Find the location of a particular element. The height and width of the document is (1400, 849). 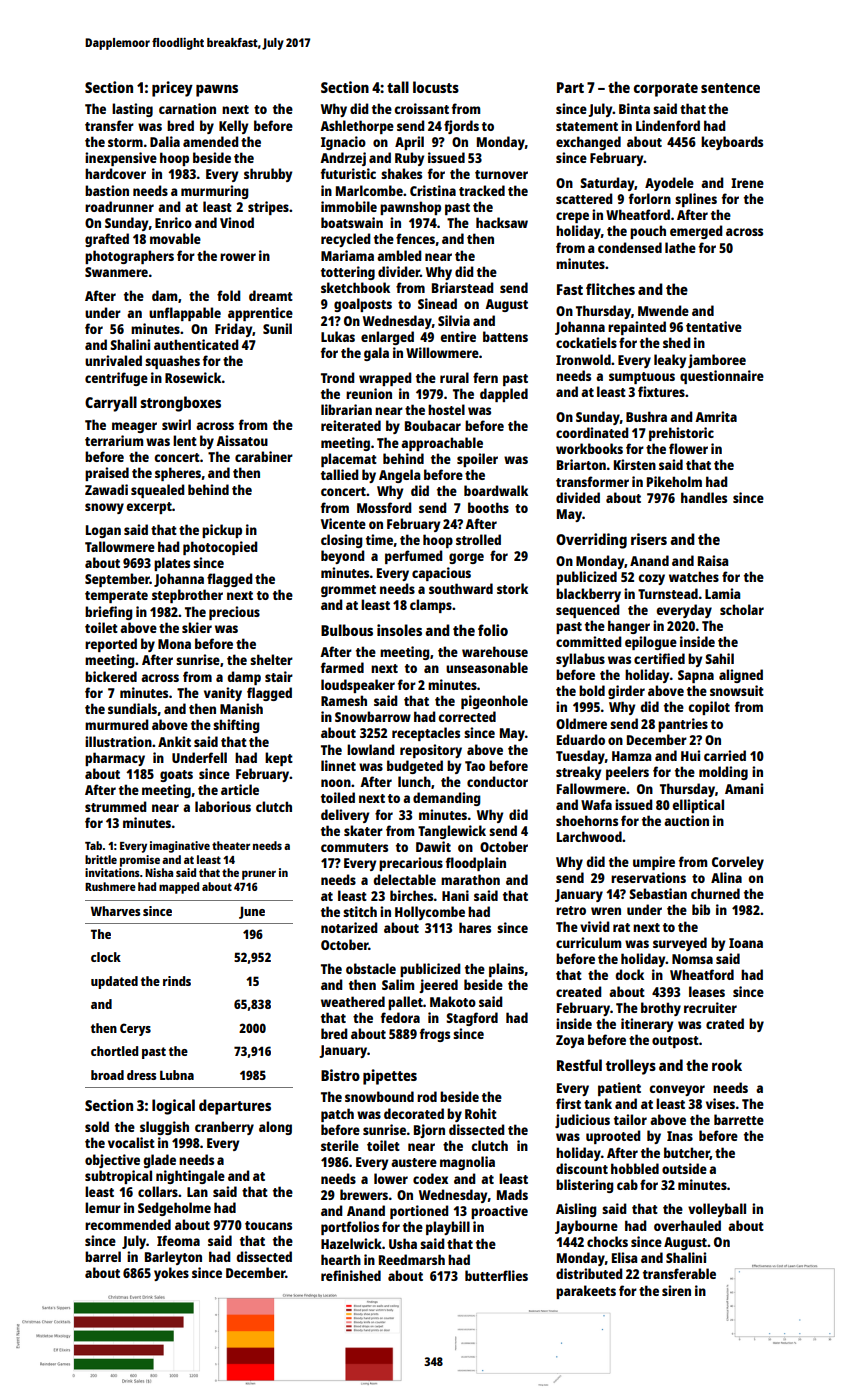

playbill is located at coordinates (448, 1228).
